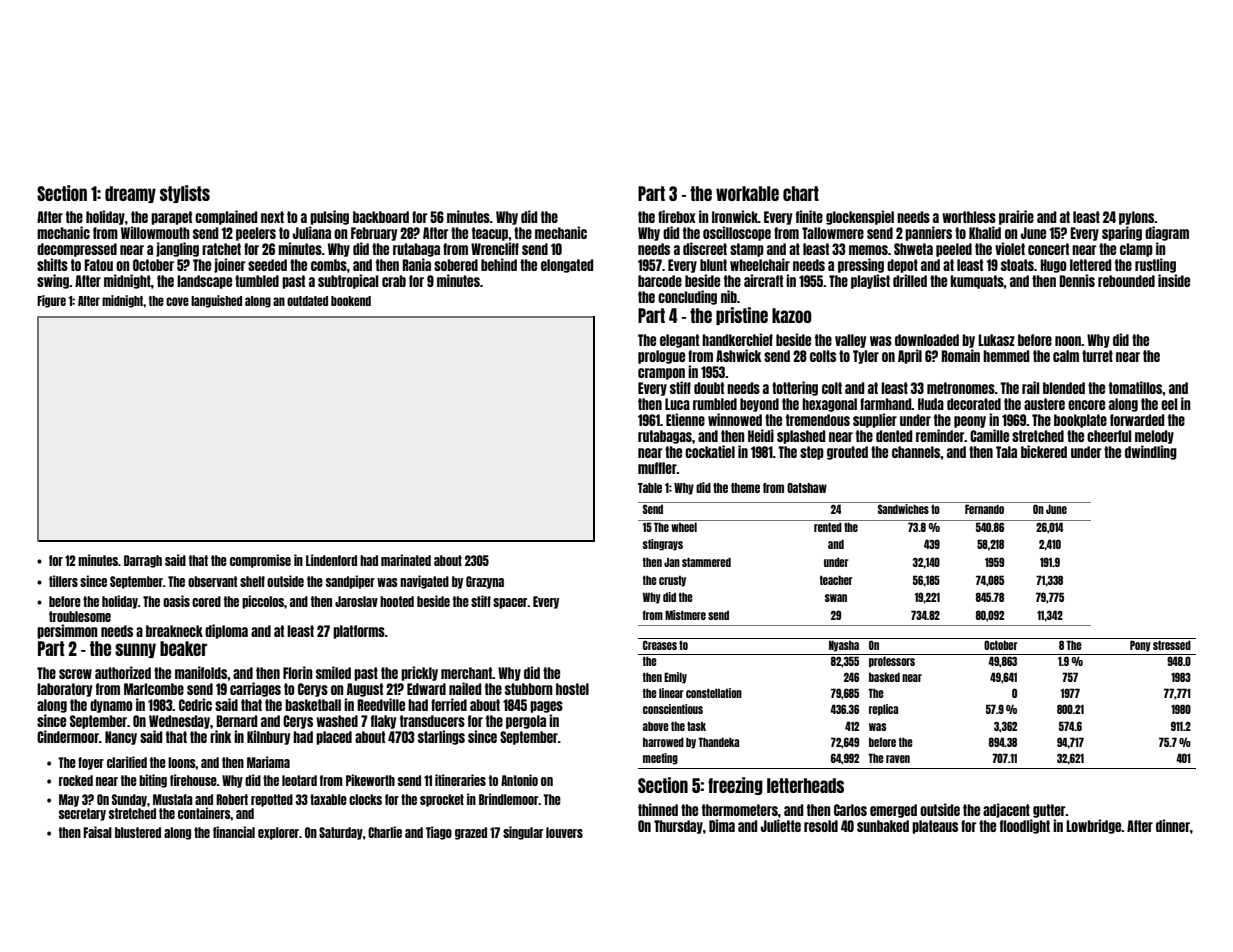  Describe the element at coordinates (931, 404) in the document. I see `Huda` at that location.
